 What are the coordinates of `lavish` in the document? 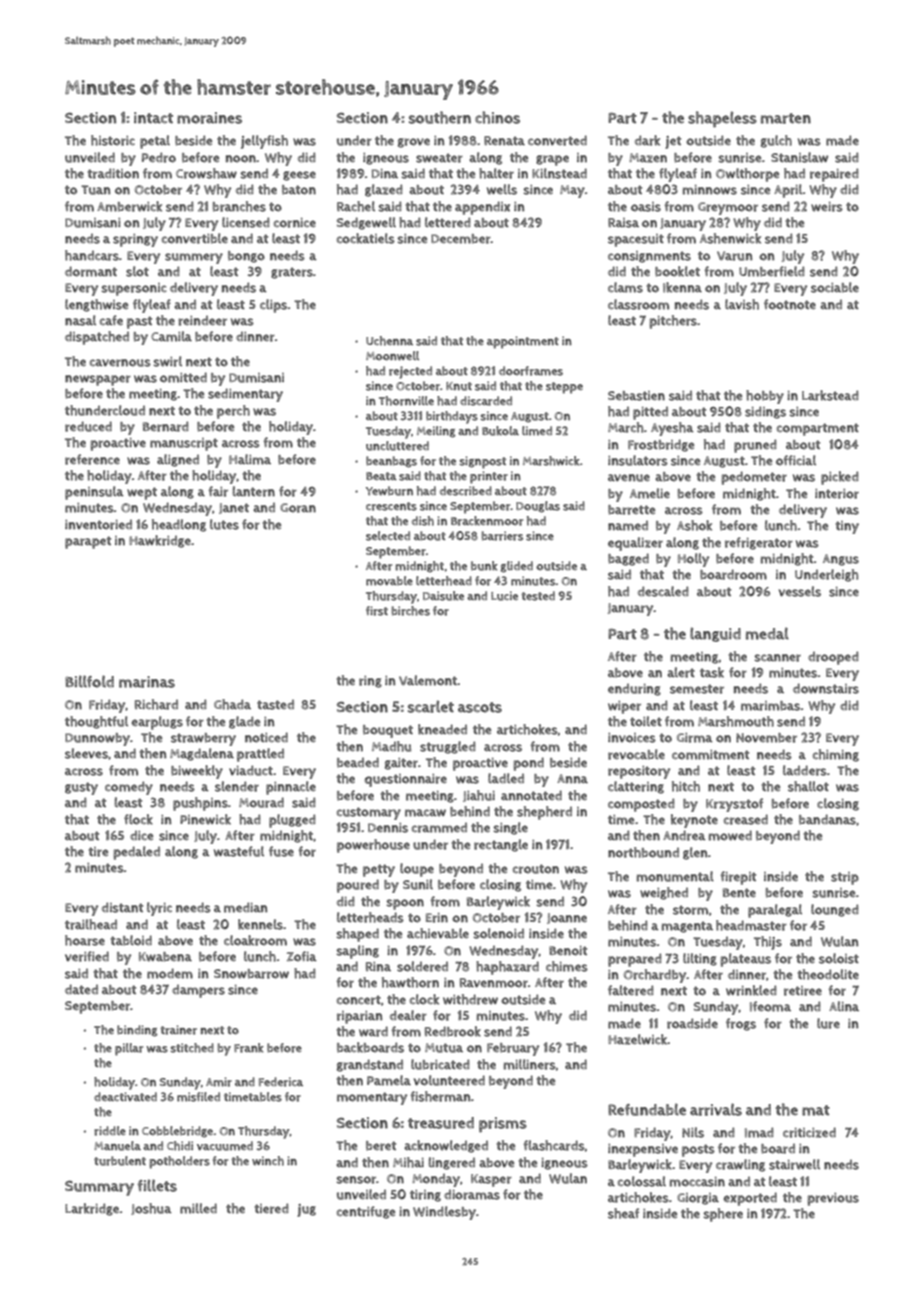 It's located at (742, 304).
